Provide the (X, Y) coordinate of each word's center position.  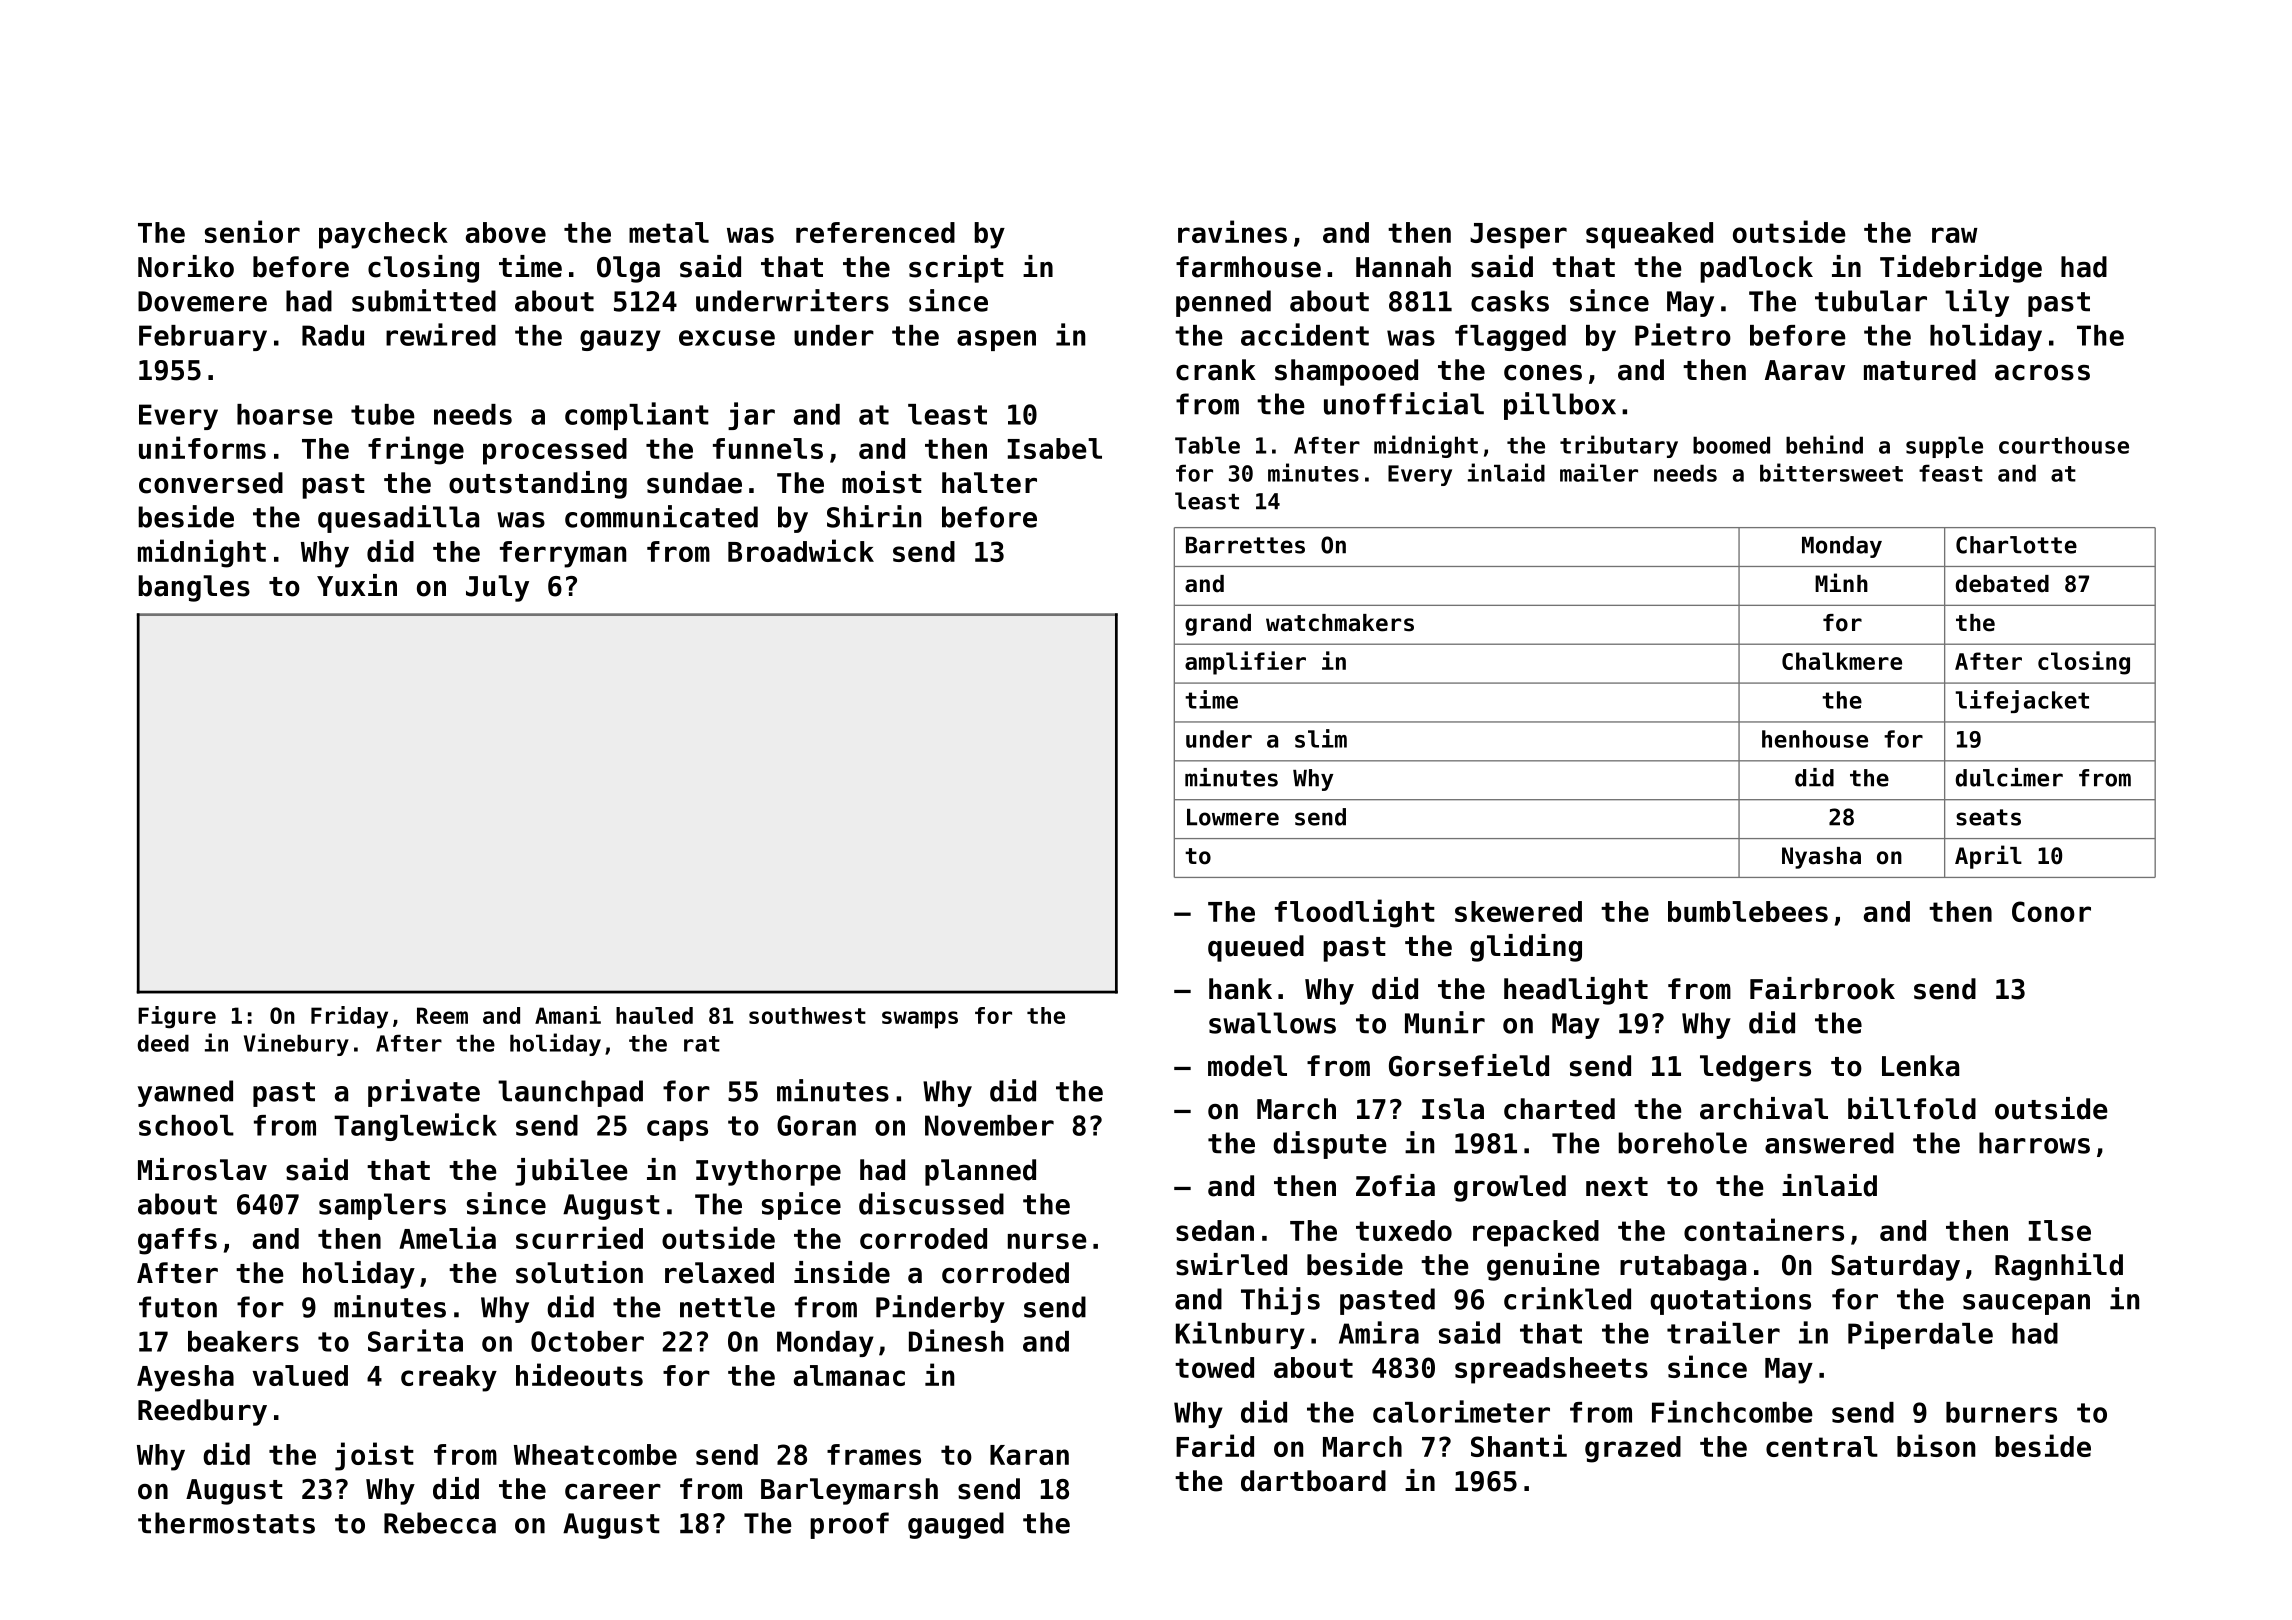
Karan (1029, 1455)
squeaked (1649, 235)
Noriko (186, 266)
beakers (243, 1341)
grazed (1633, 1449)
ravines (1232, 231)
